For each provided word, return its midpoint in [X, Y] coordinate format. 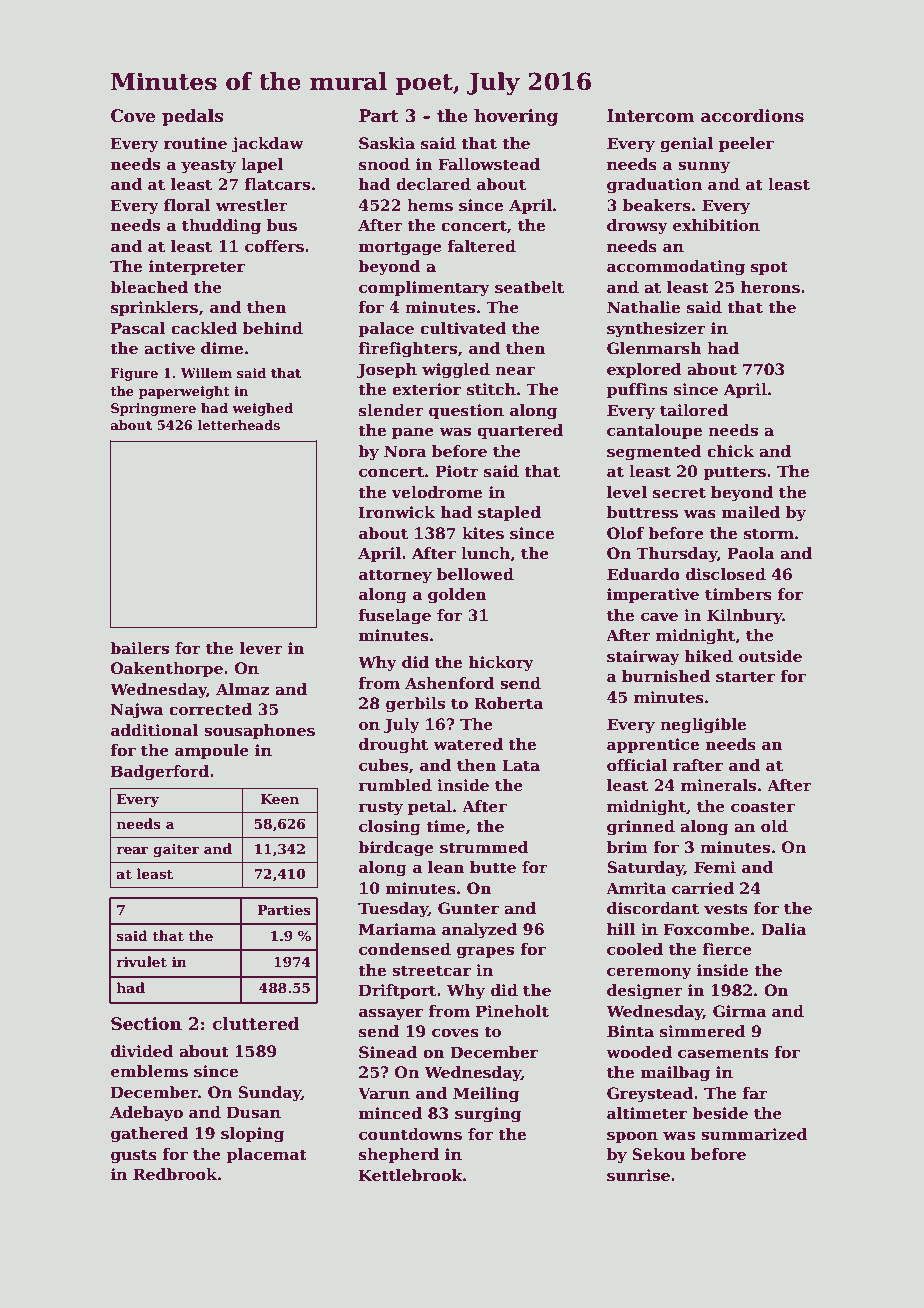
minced [390, 1113]
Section [146, 1024]
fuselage [394, 617]
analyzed [479, 931]
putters [734, 473]
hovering [516, 117]
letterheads [239, 425]
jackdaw [267, 145]
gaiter [176, 850]
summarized [754, 1134]
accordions [752, 116]
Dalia [783, 929]
